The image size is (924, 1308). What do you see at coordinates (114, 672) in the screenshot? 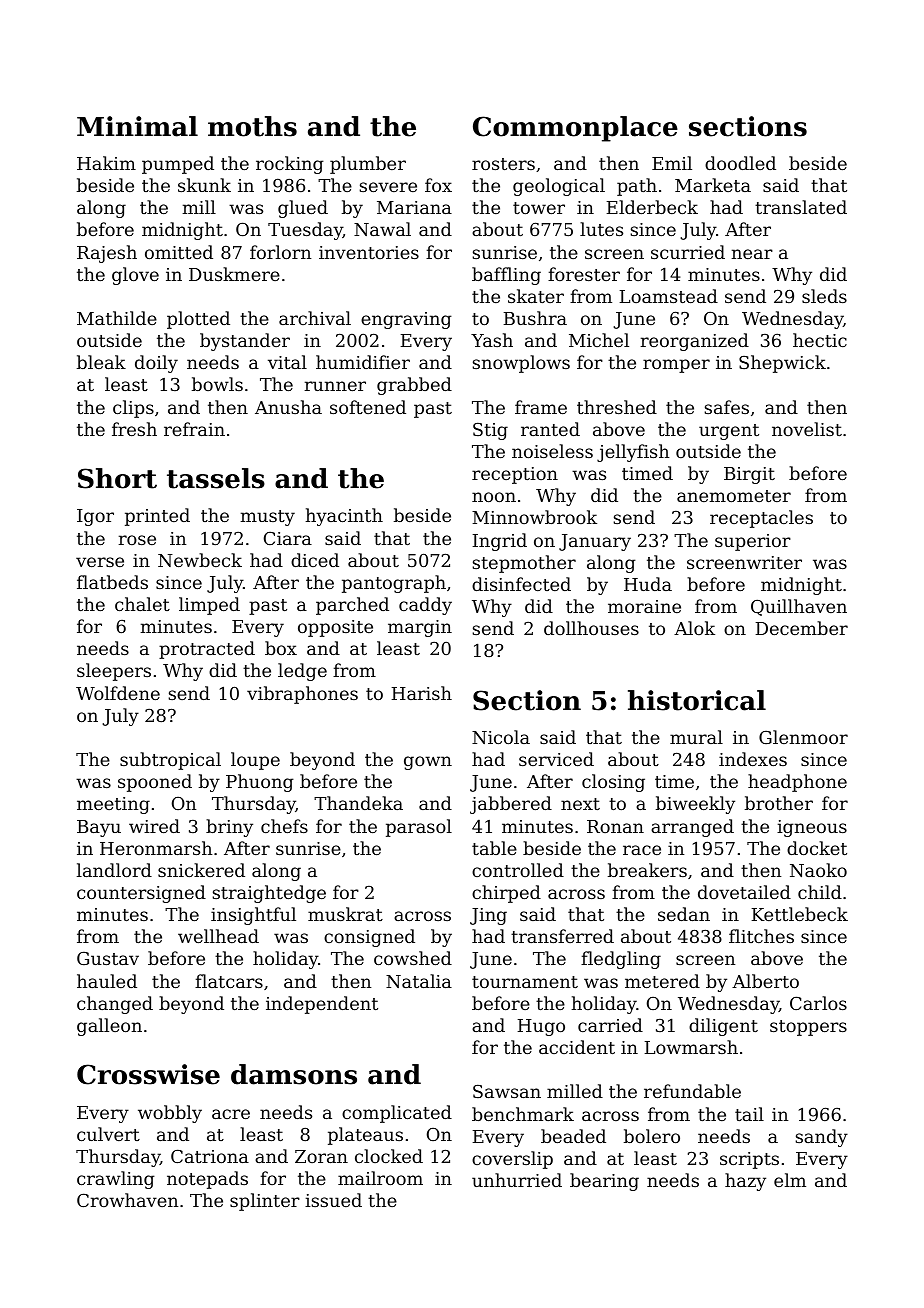
I see `sleepers` at bounding box center [114, 672].
